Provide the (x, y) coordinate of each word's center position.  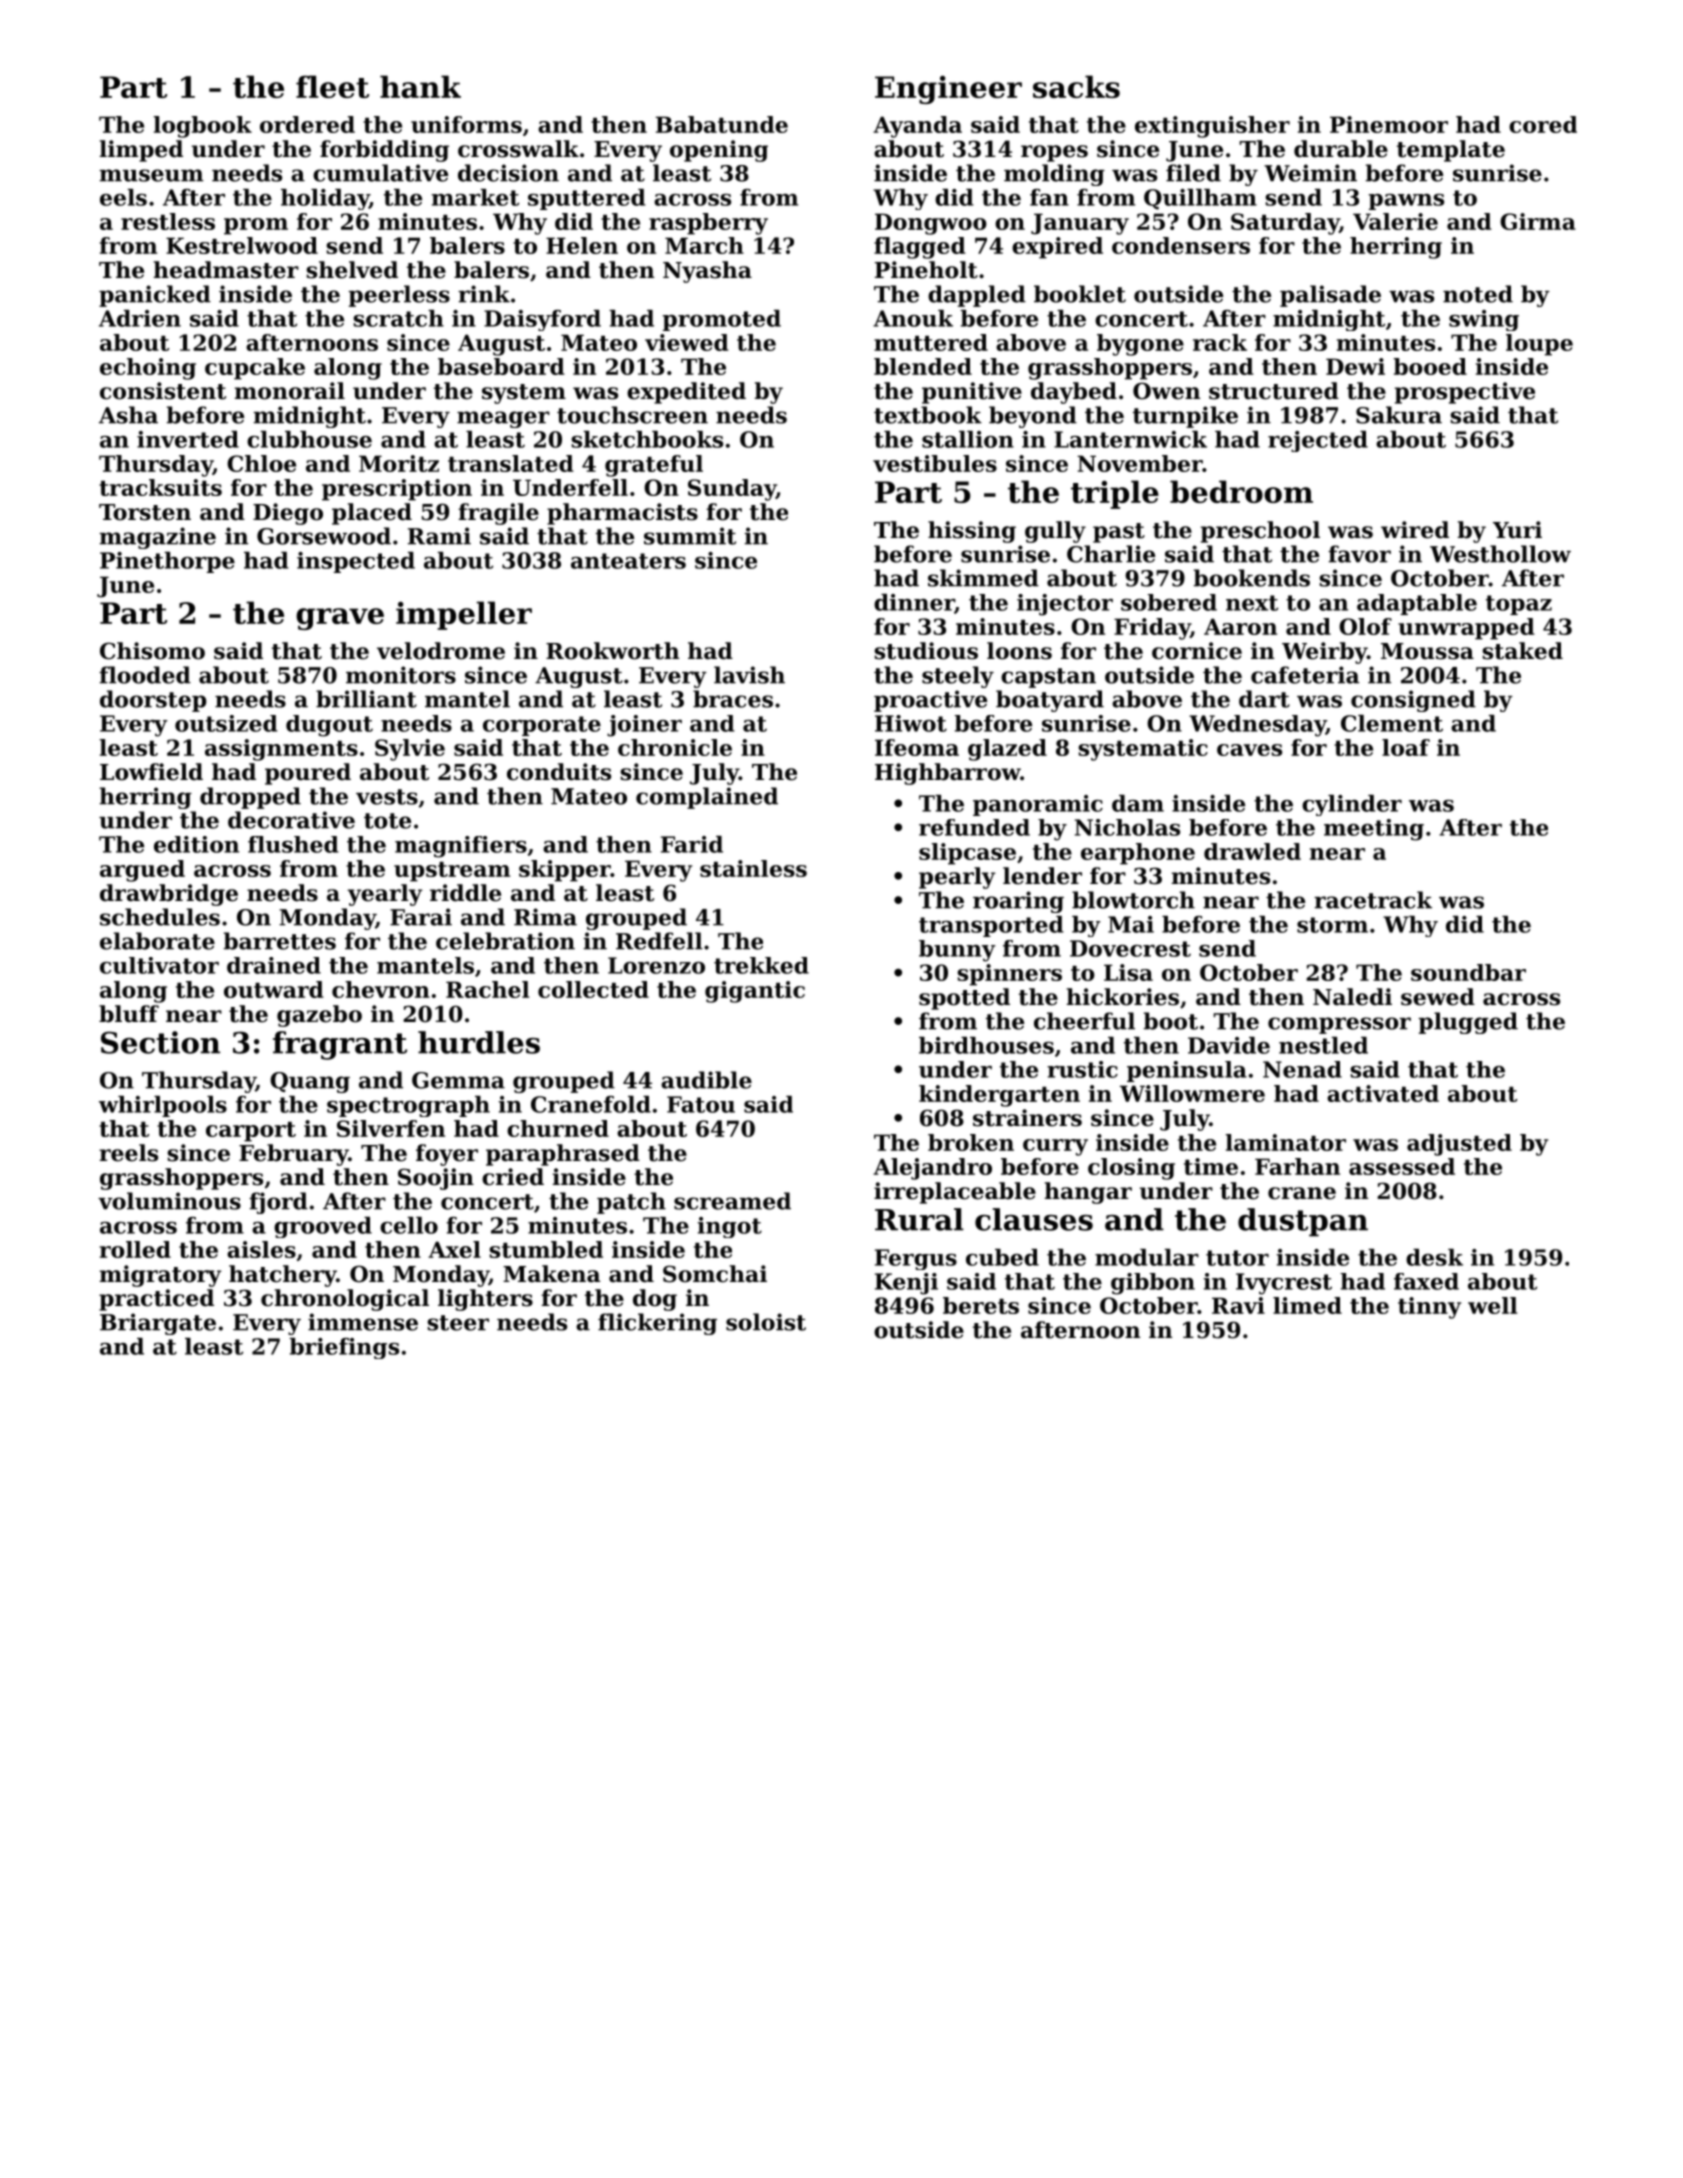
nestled (1323, 1045)
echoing (148, 369)
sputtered (587, 199)
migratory (160, 1276)
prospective (1465, 393)
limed (1307, 1305)
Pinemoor (1389, 124)
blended (923, 366)
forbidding (384, 151)
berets (981, 1305)
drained (274, 965)
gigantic (755, 992)
